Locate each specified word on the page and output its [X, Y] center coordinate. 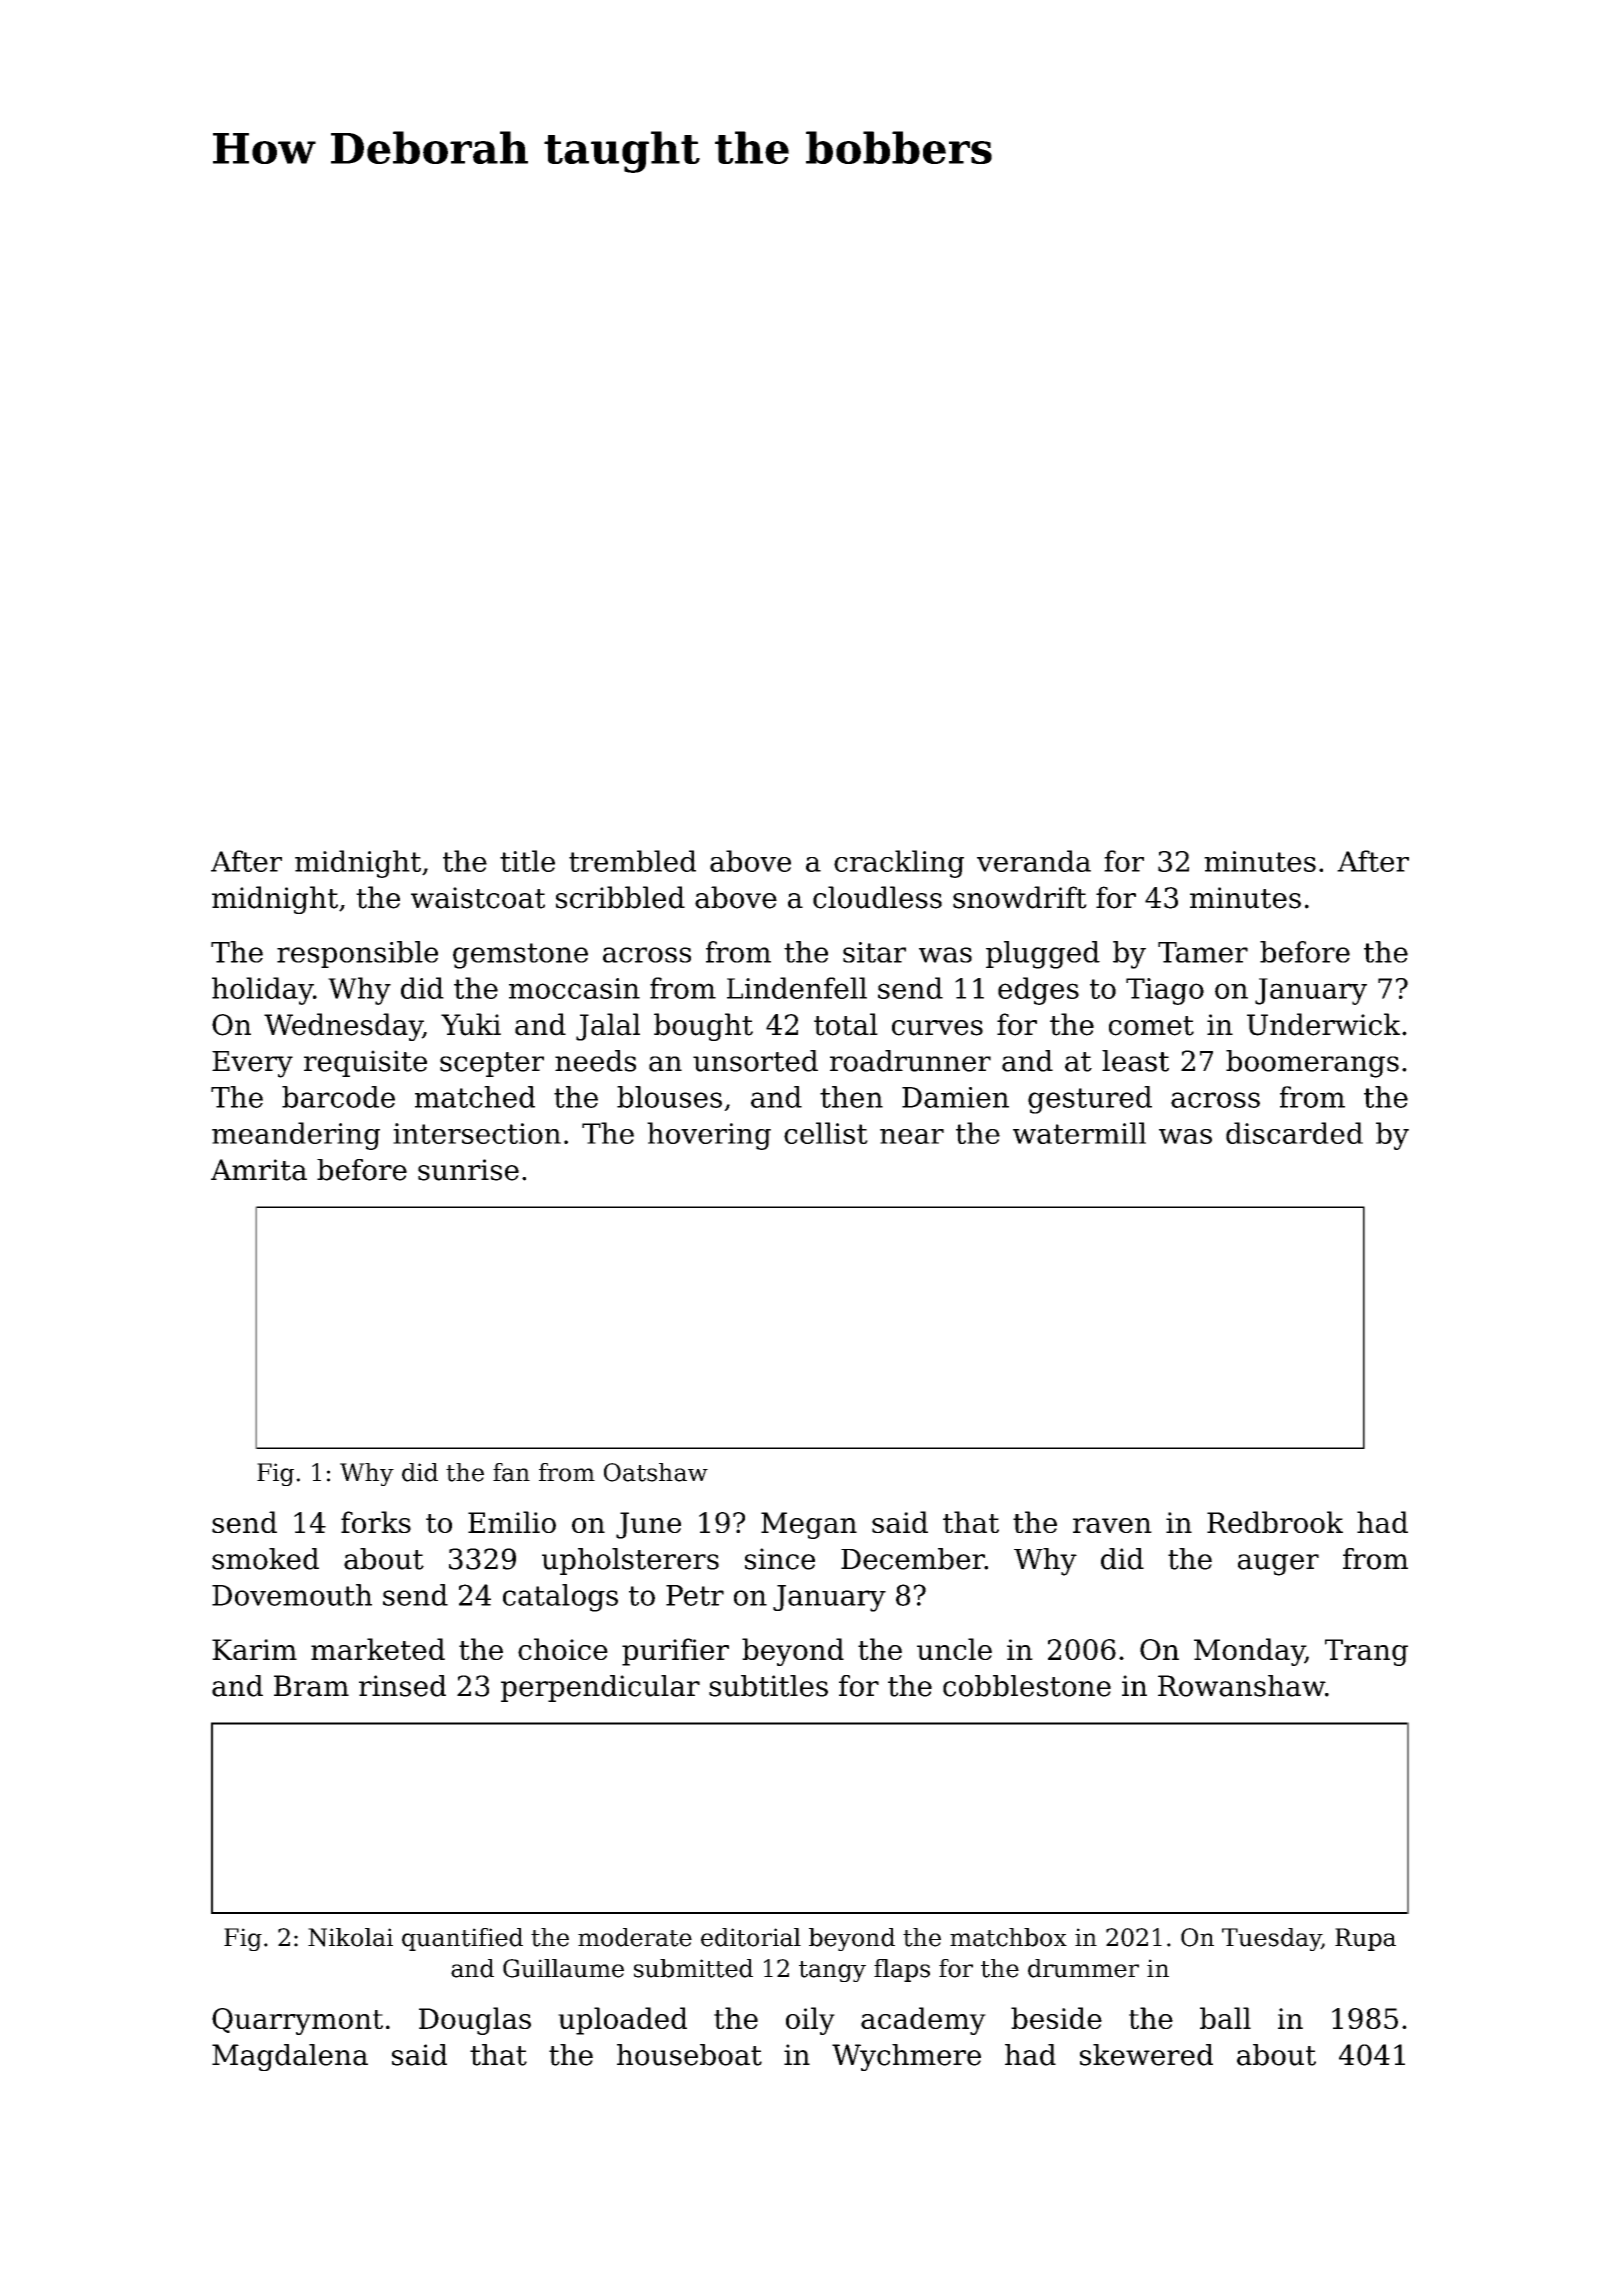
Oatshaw [656, 1472]
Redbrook [1275, 1522]
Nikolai [350, 1937]
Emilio [512, 1522]
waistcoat [478, 898]
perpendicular [600, 1688]
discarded [1294, 1133]
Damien [955, 1097]
